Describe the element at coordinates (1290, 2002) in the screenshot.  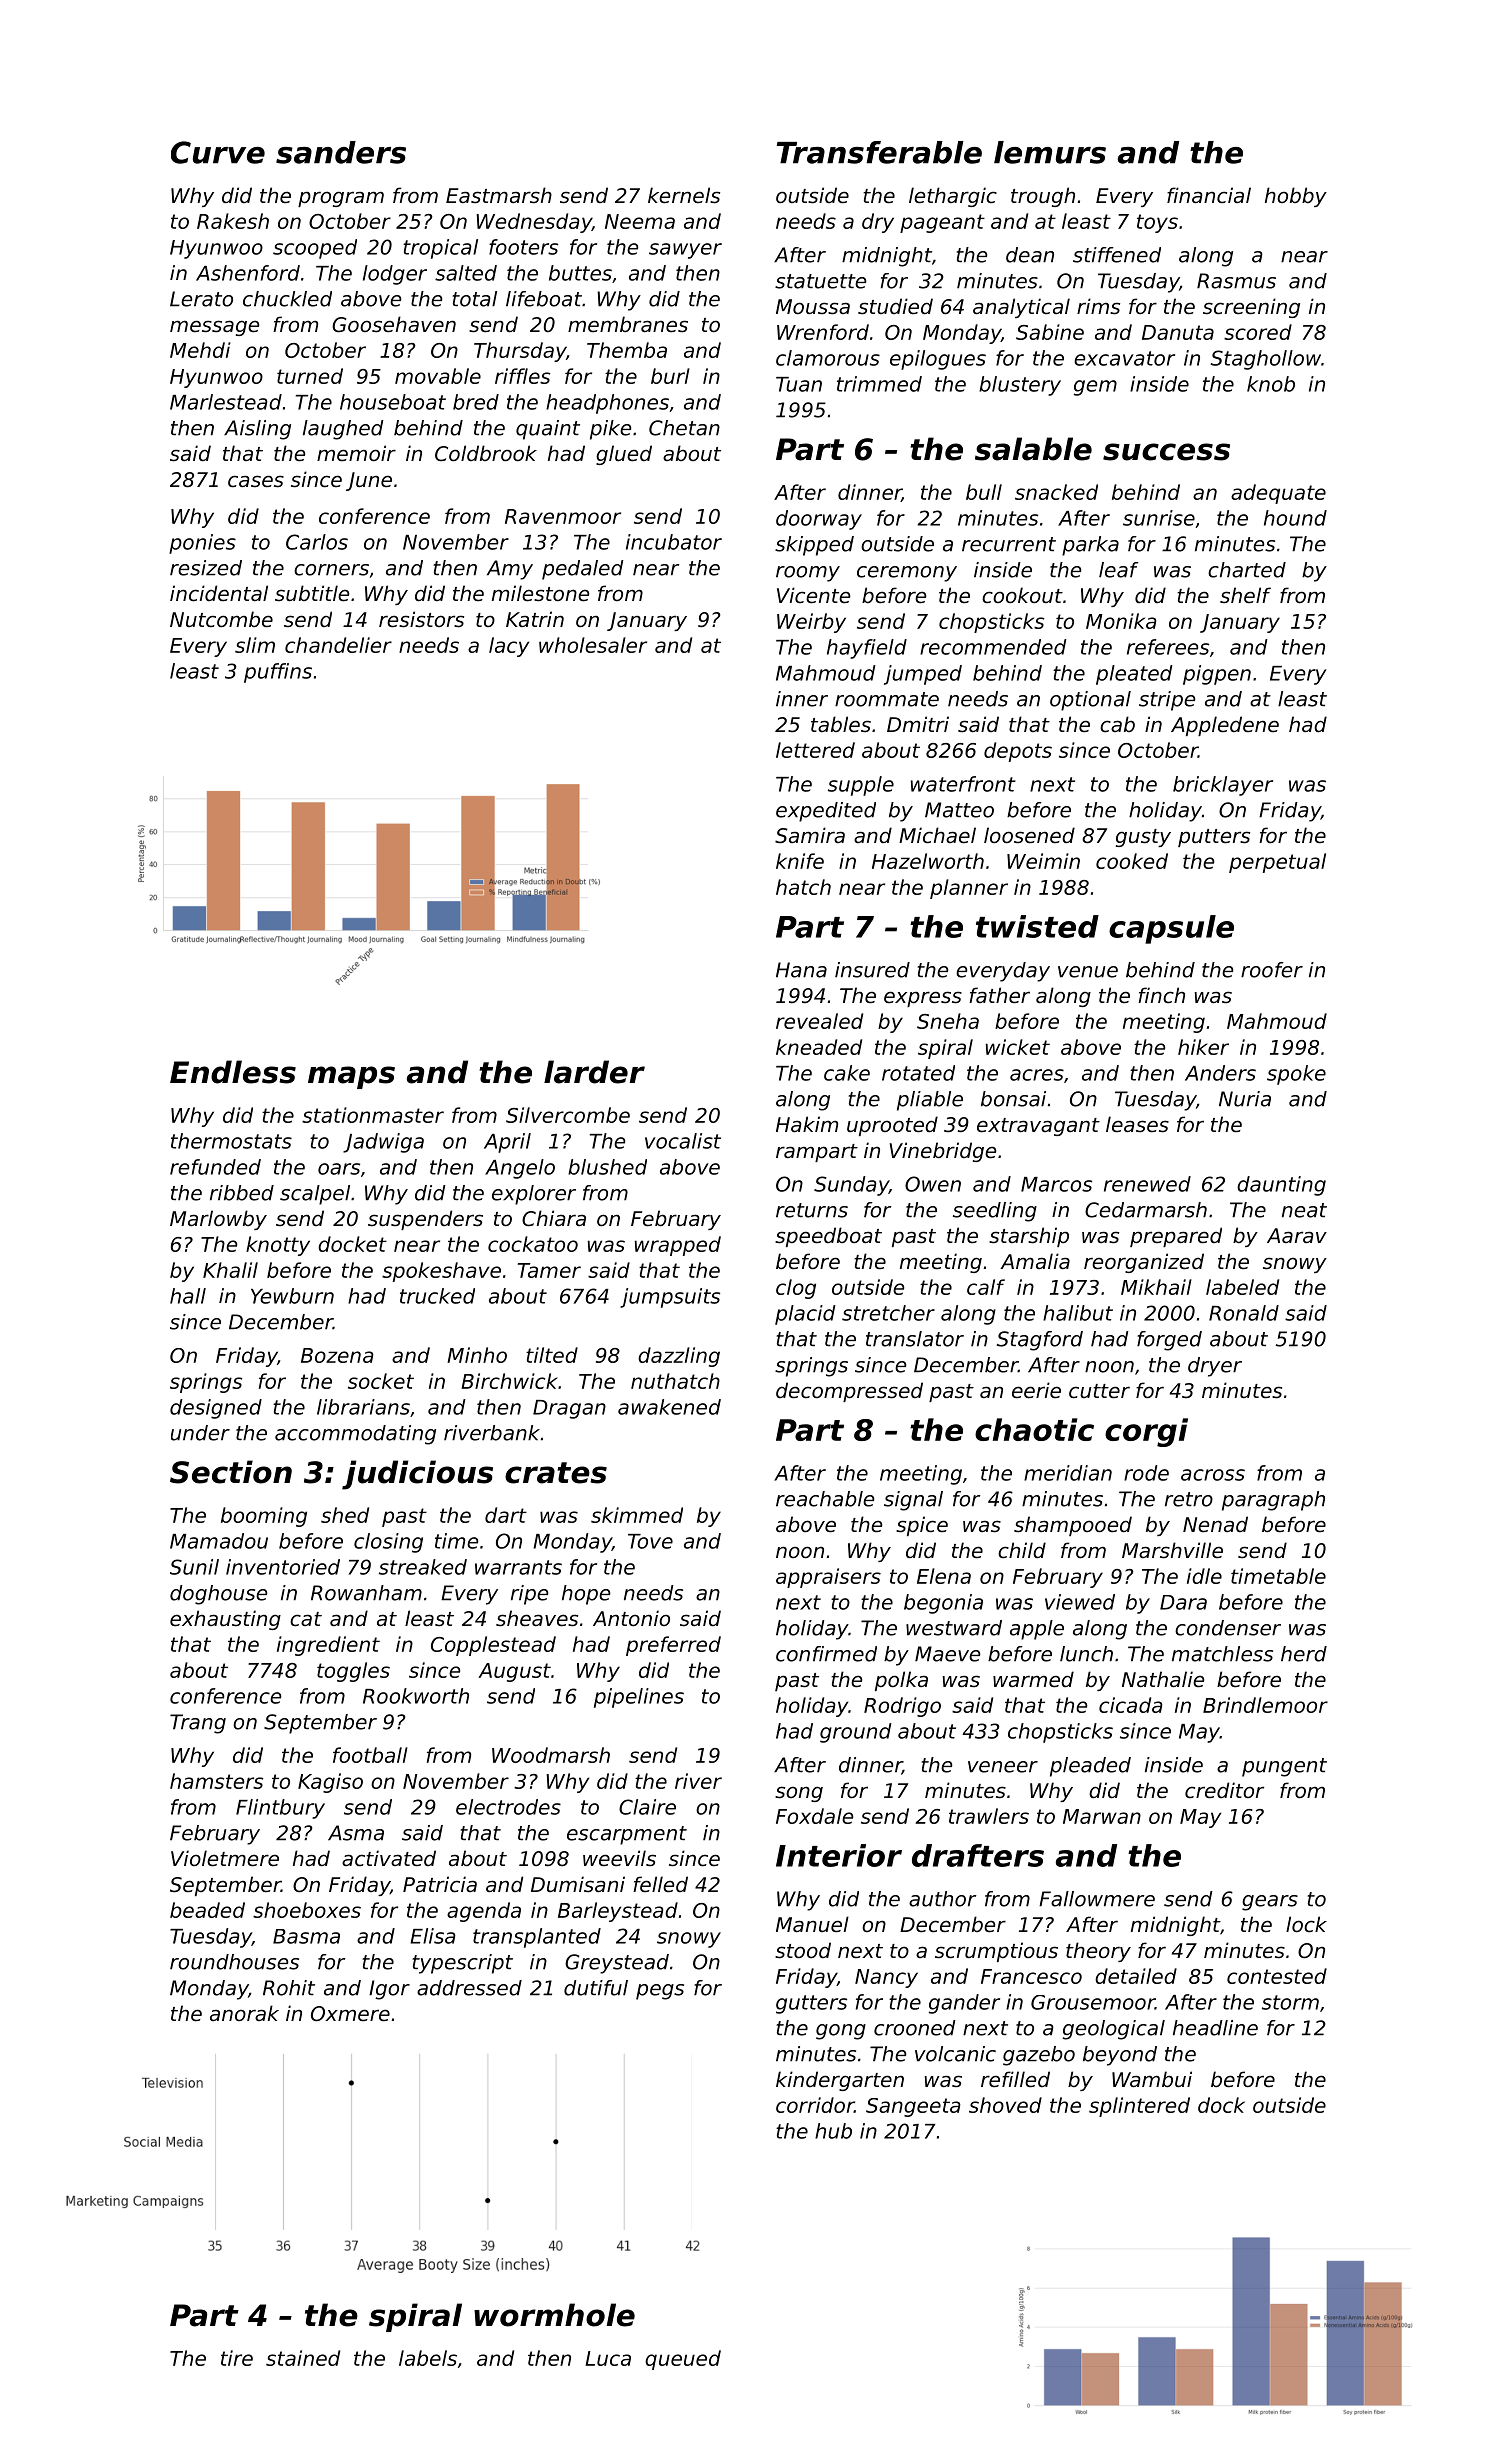
I see `storm` at that location.
